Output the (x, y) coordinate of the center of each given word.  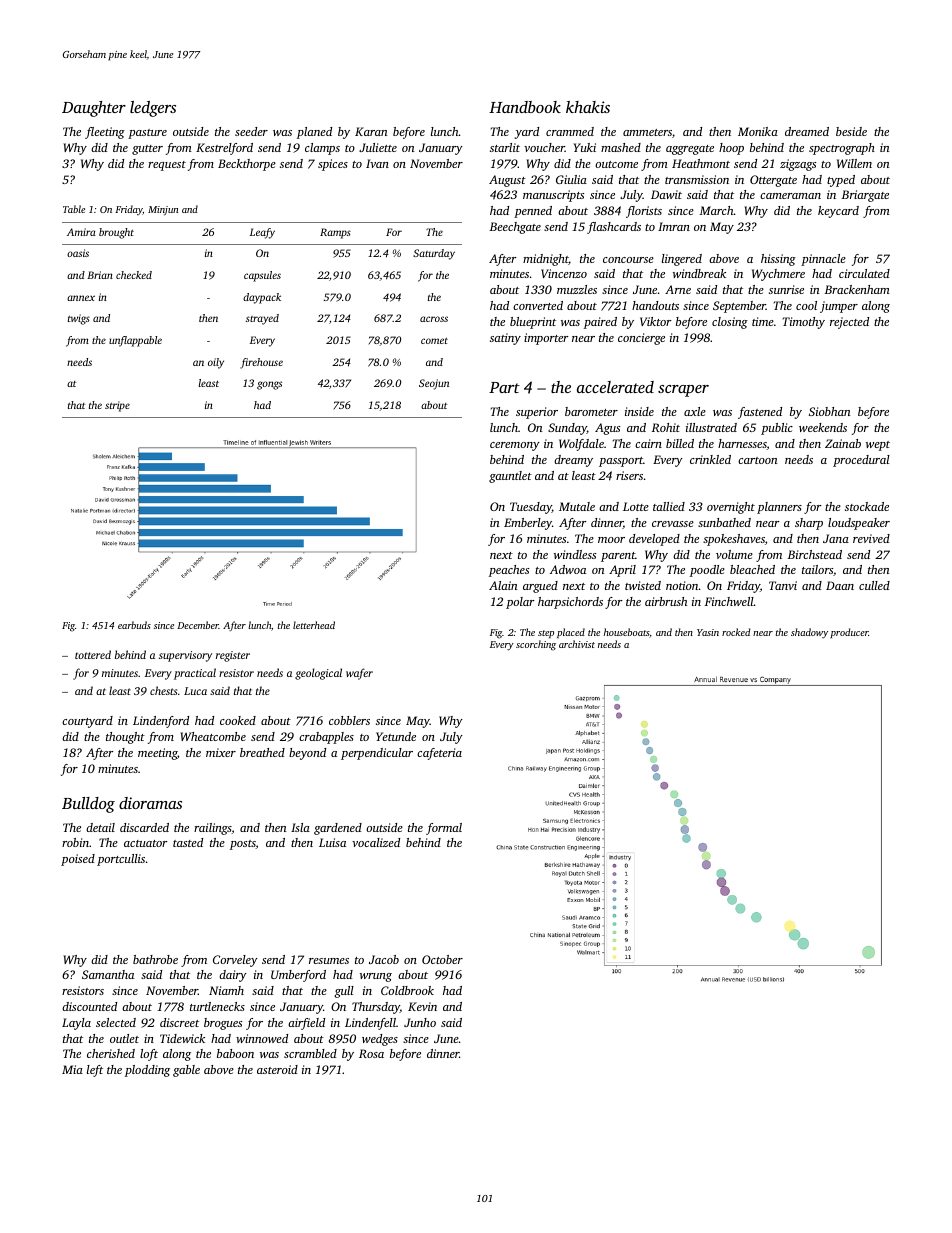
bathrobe (155, 959)
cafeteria (439, 754)
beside (851, 131)
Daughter (94, 109)
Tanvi (783, 585)
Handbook (525, 107)
